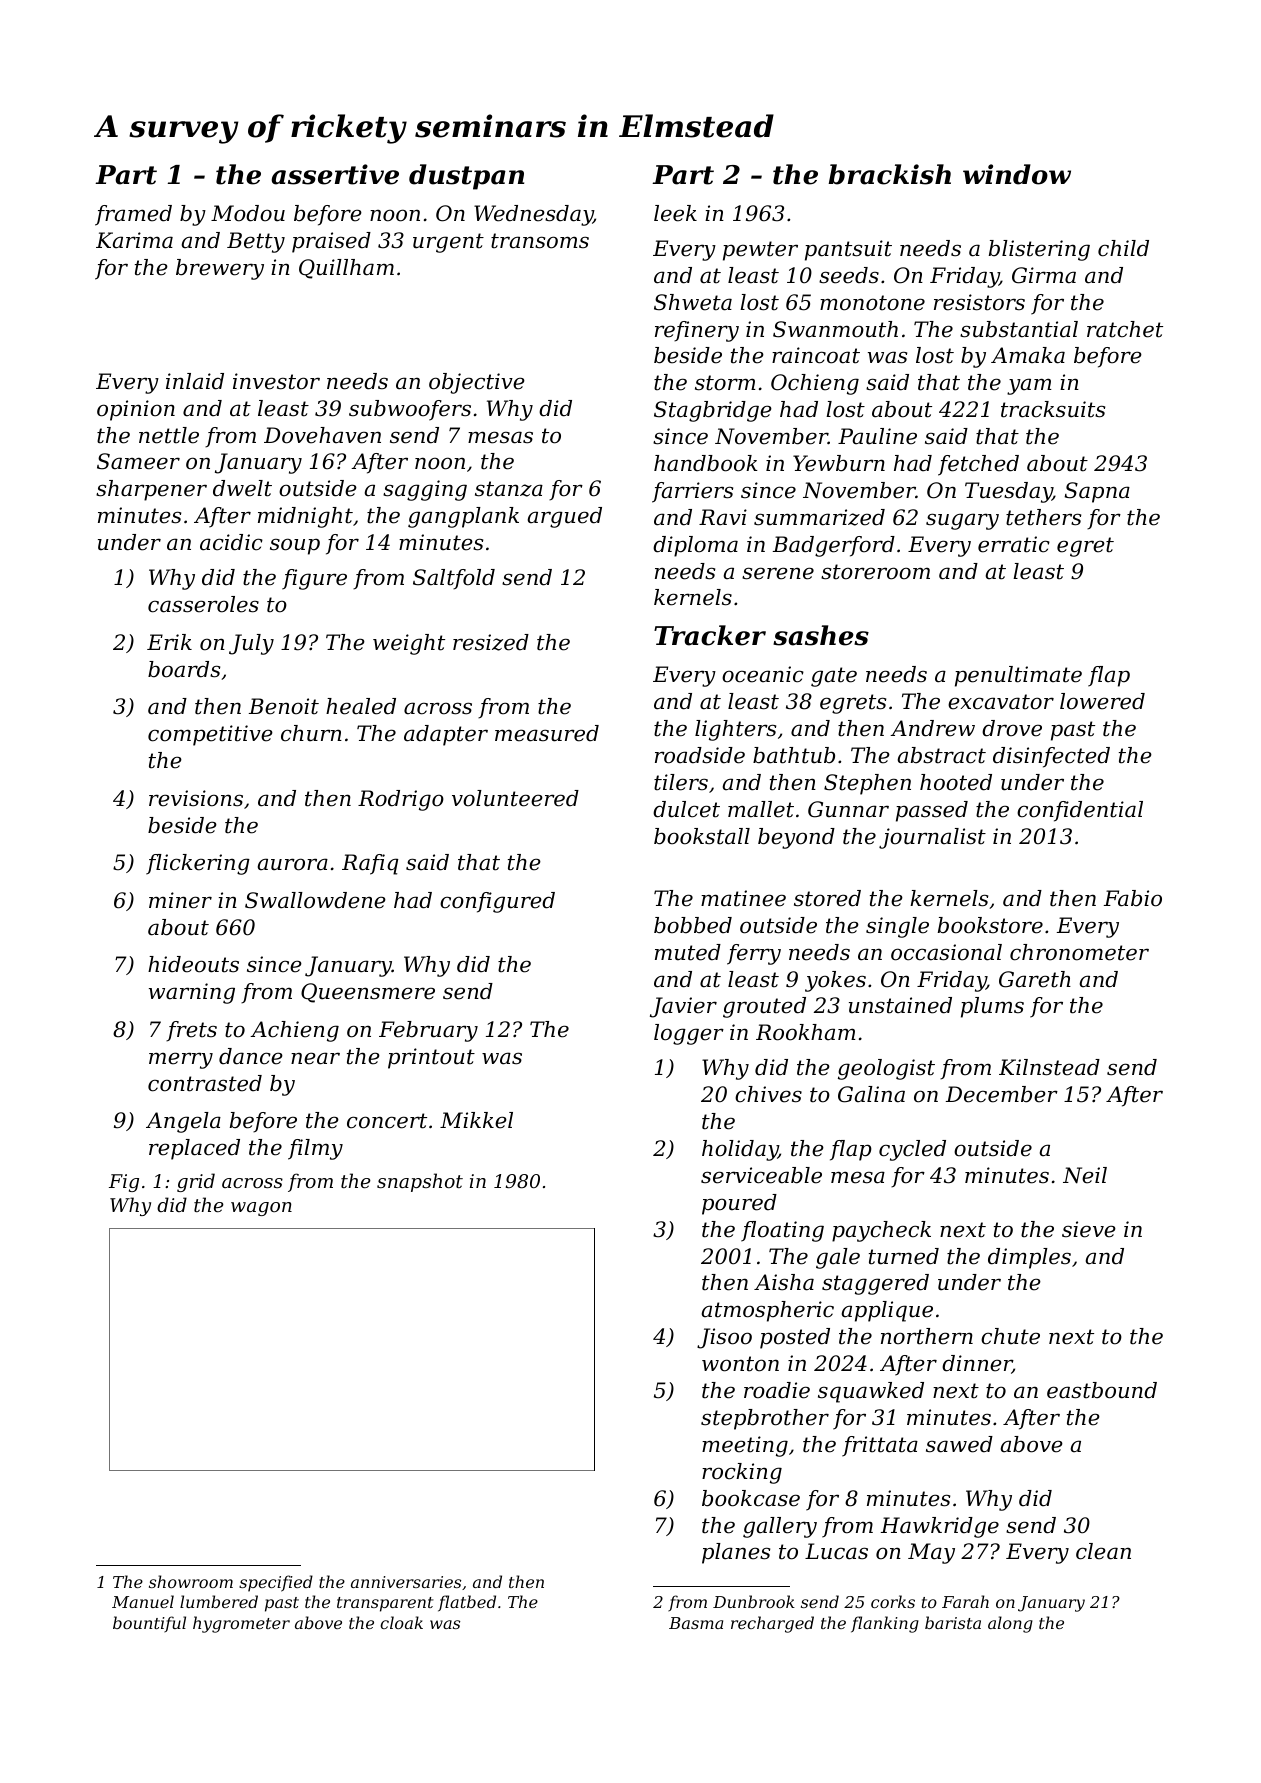 Image resolution: width=1261 pixels, height=1783 pixels. What do you see at coordinates (696, 1623) in the page?
I see `Basma` at bounding box center [696, 1623].
